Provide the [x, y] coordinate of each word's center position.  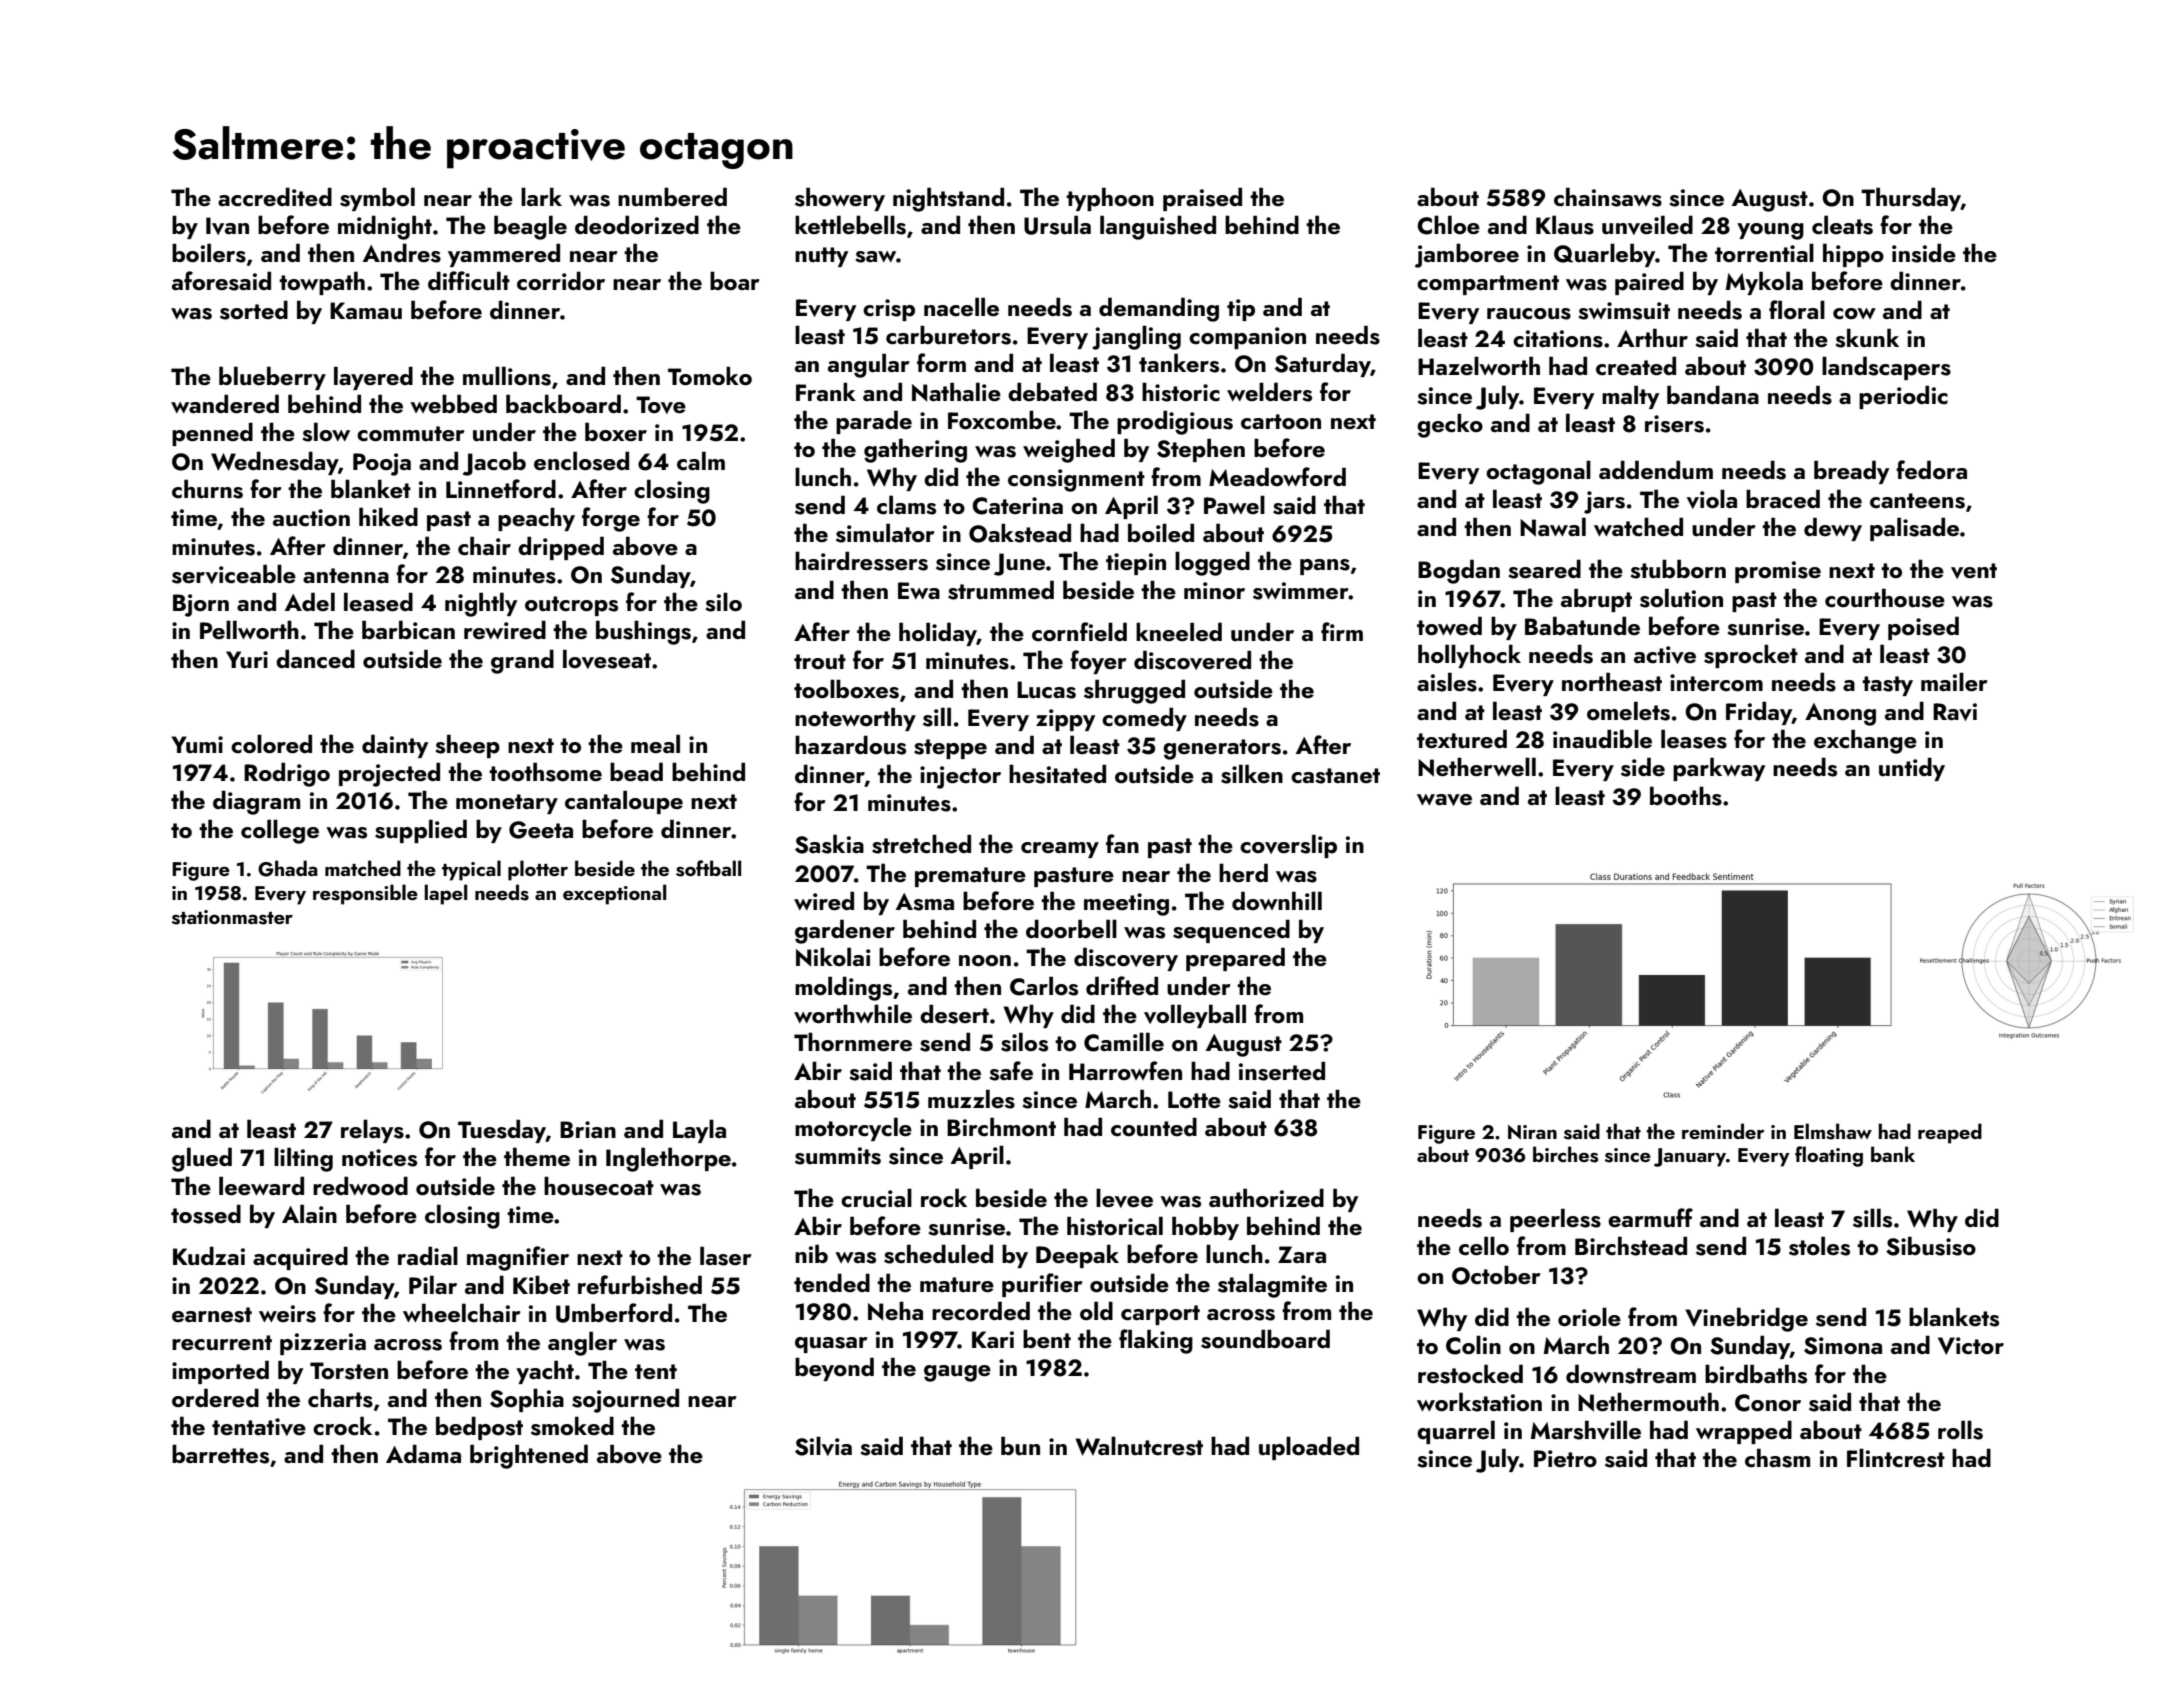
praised [1202, 199]
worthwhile [853, 1013]
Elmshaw [1833, 1131]
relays [372, 1131]
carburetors [948, 335]
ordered [215, 1397]
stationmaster [232, 917]
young [1770, 231]
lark [541, 196]
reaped [1950, 1133]
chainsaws [1608, 197]
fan [1122, 843]
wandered [225, 403]
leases [1694, 739]
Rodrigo [287, 774]
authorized [1266, 1198]
